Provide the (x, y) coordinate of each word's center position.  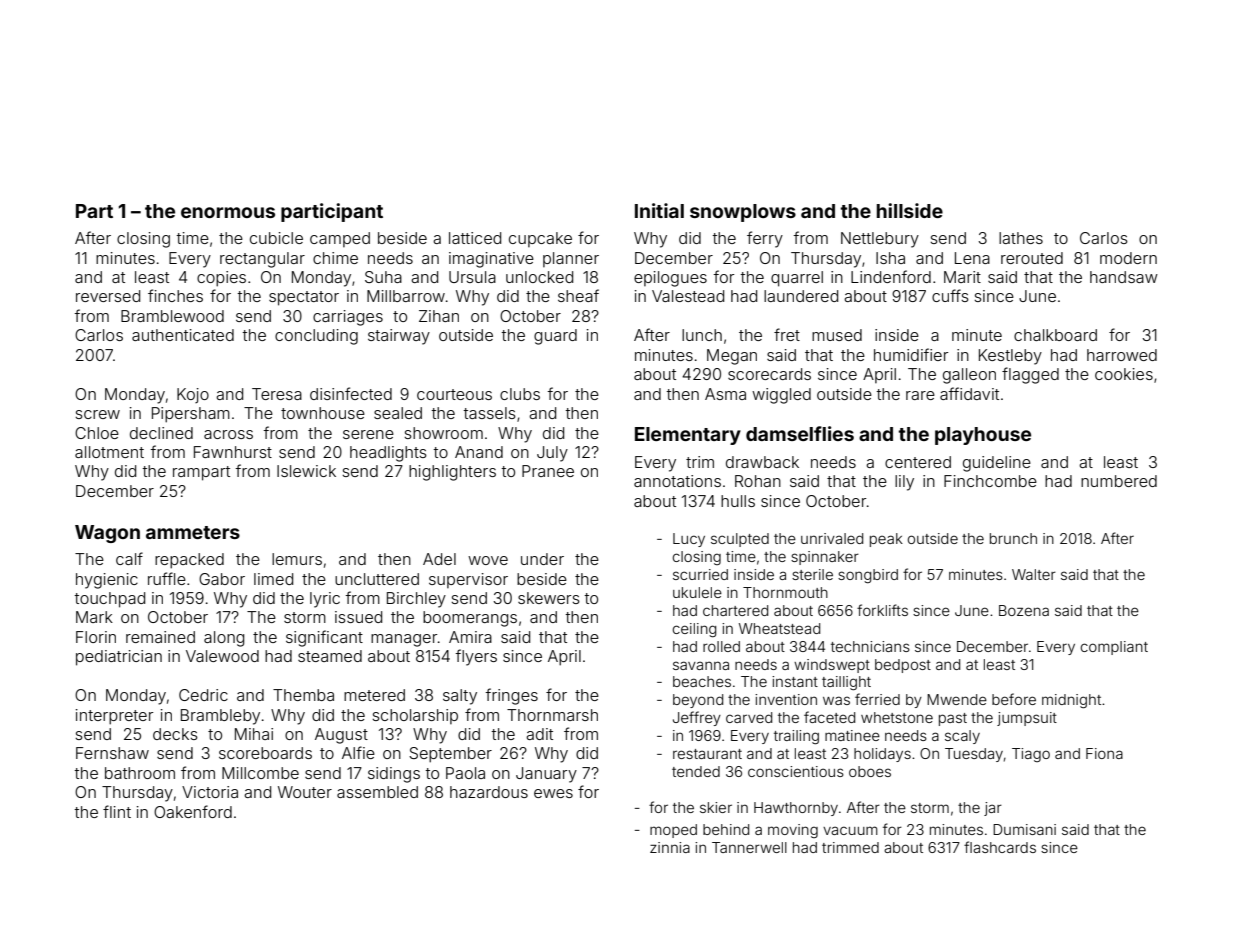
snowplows (743, 213)
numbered (1119, 481)
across (228, 434)
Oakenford (193, 811)
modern (1128, 258)
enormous (228, 212)
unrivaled (832, 538)
